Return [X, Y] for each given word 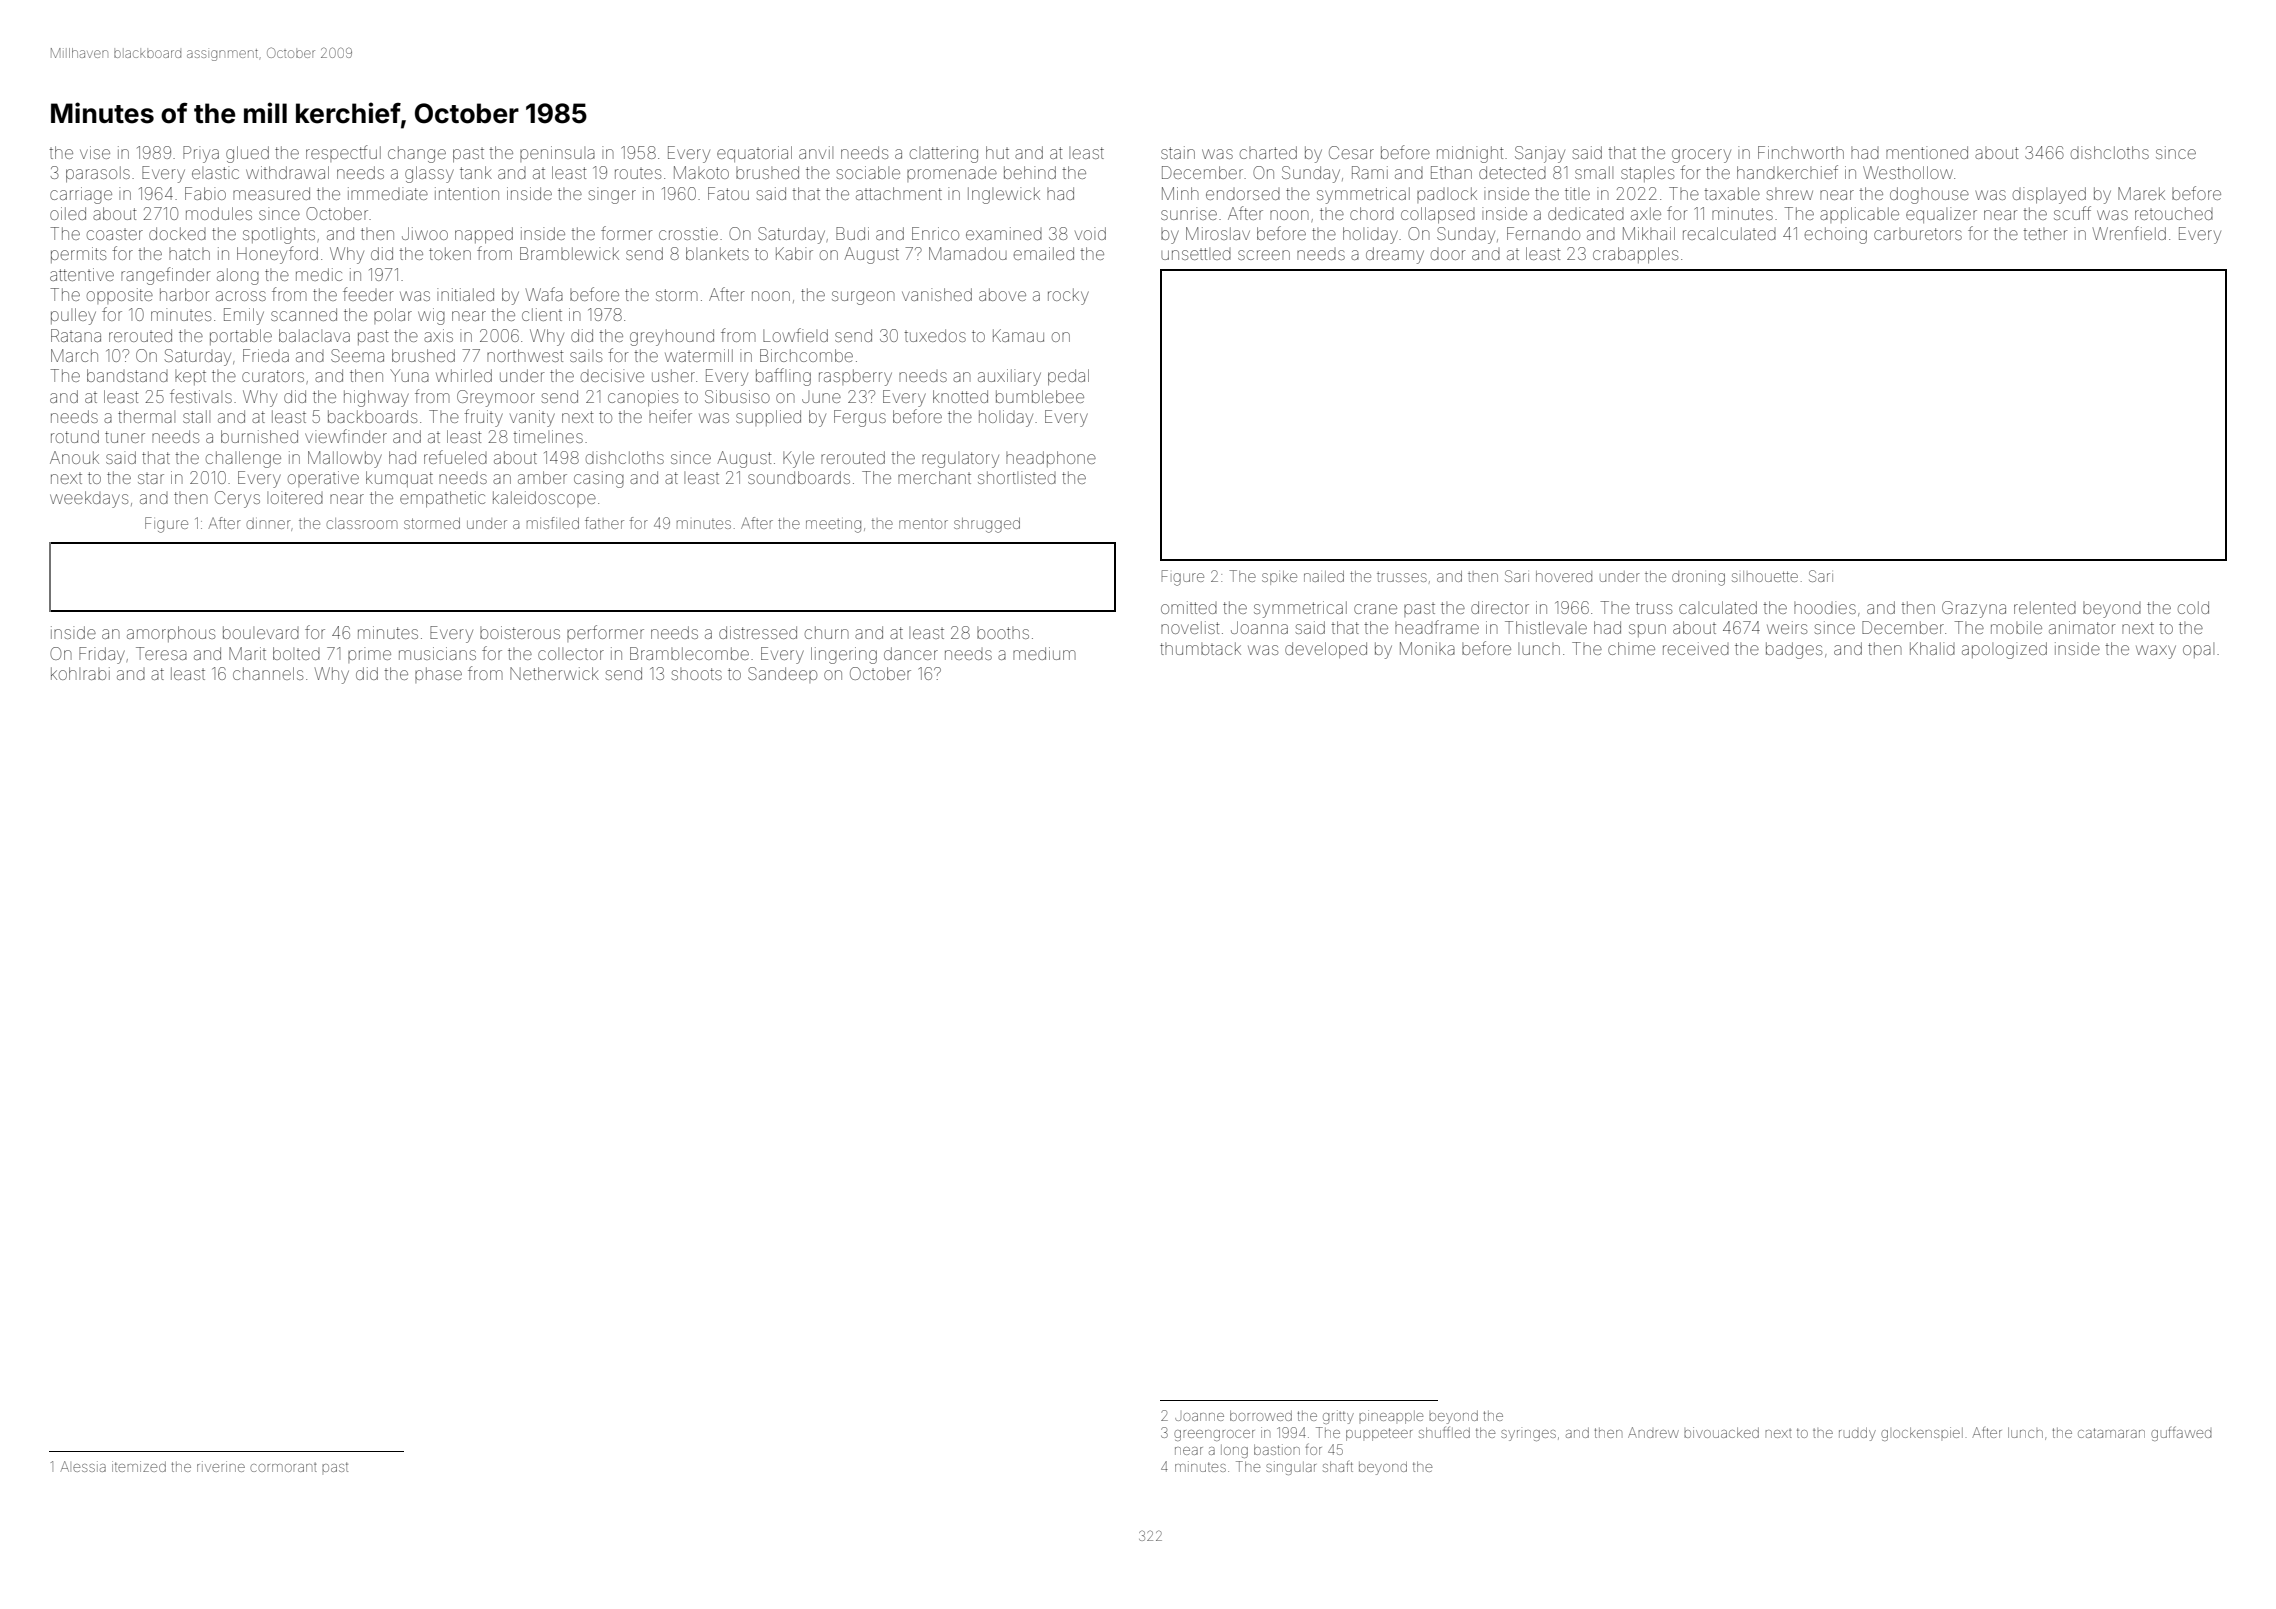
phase [438, 675]
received [1696, 648]
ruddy [1857, 1434]
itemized [139, 1466]
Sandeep [782, 675]
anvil [816, 152]
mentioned [1927, 152]
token [450, 253]
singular [1291, 1468]
